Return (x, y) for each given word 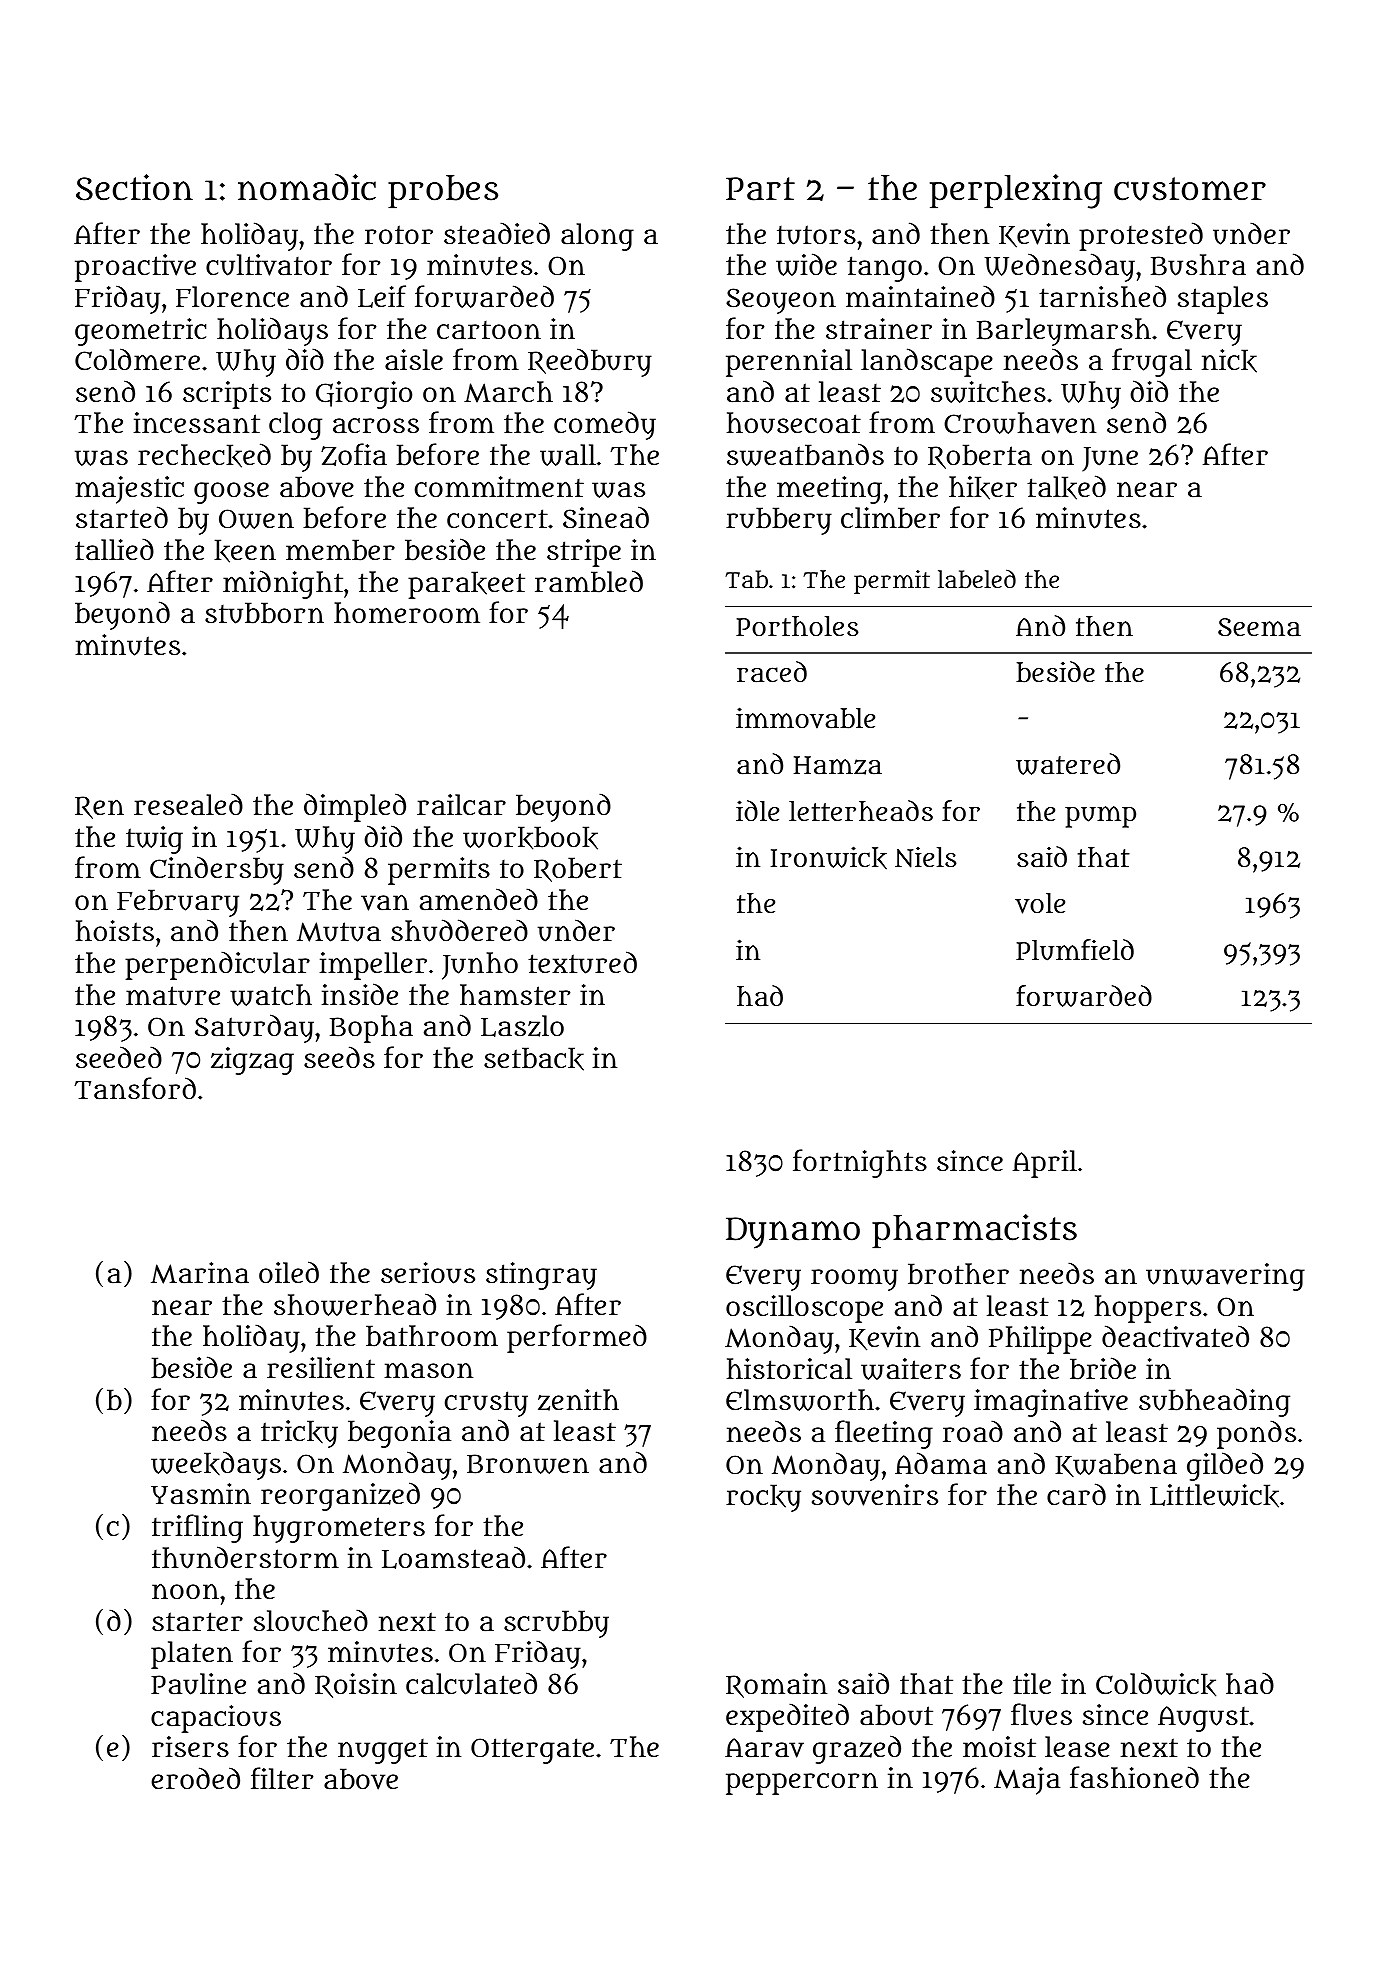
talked (1066, 487)
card (1076, 1494)
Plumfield (1075, 950)
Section (134, 187)
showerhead (355, 1305)
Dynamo (793, 1233)
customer (1190, 189)
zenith (578, 1400)
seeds (339, 1057)
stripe (584, 553)
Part (760, 189)
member (340, 550)
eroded (195, 1778)
